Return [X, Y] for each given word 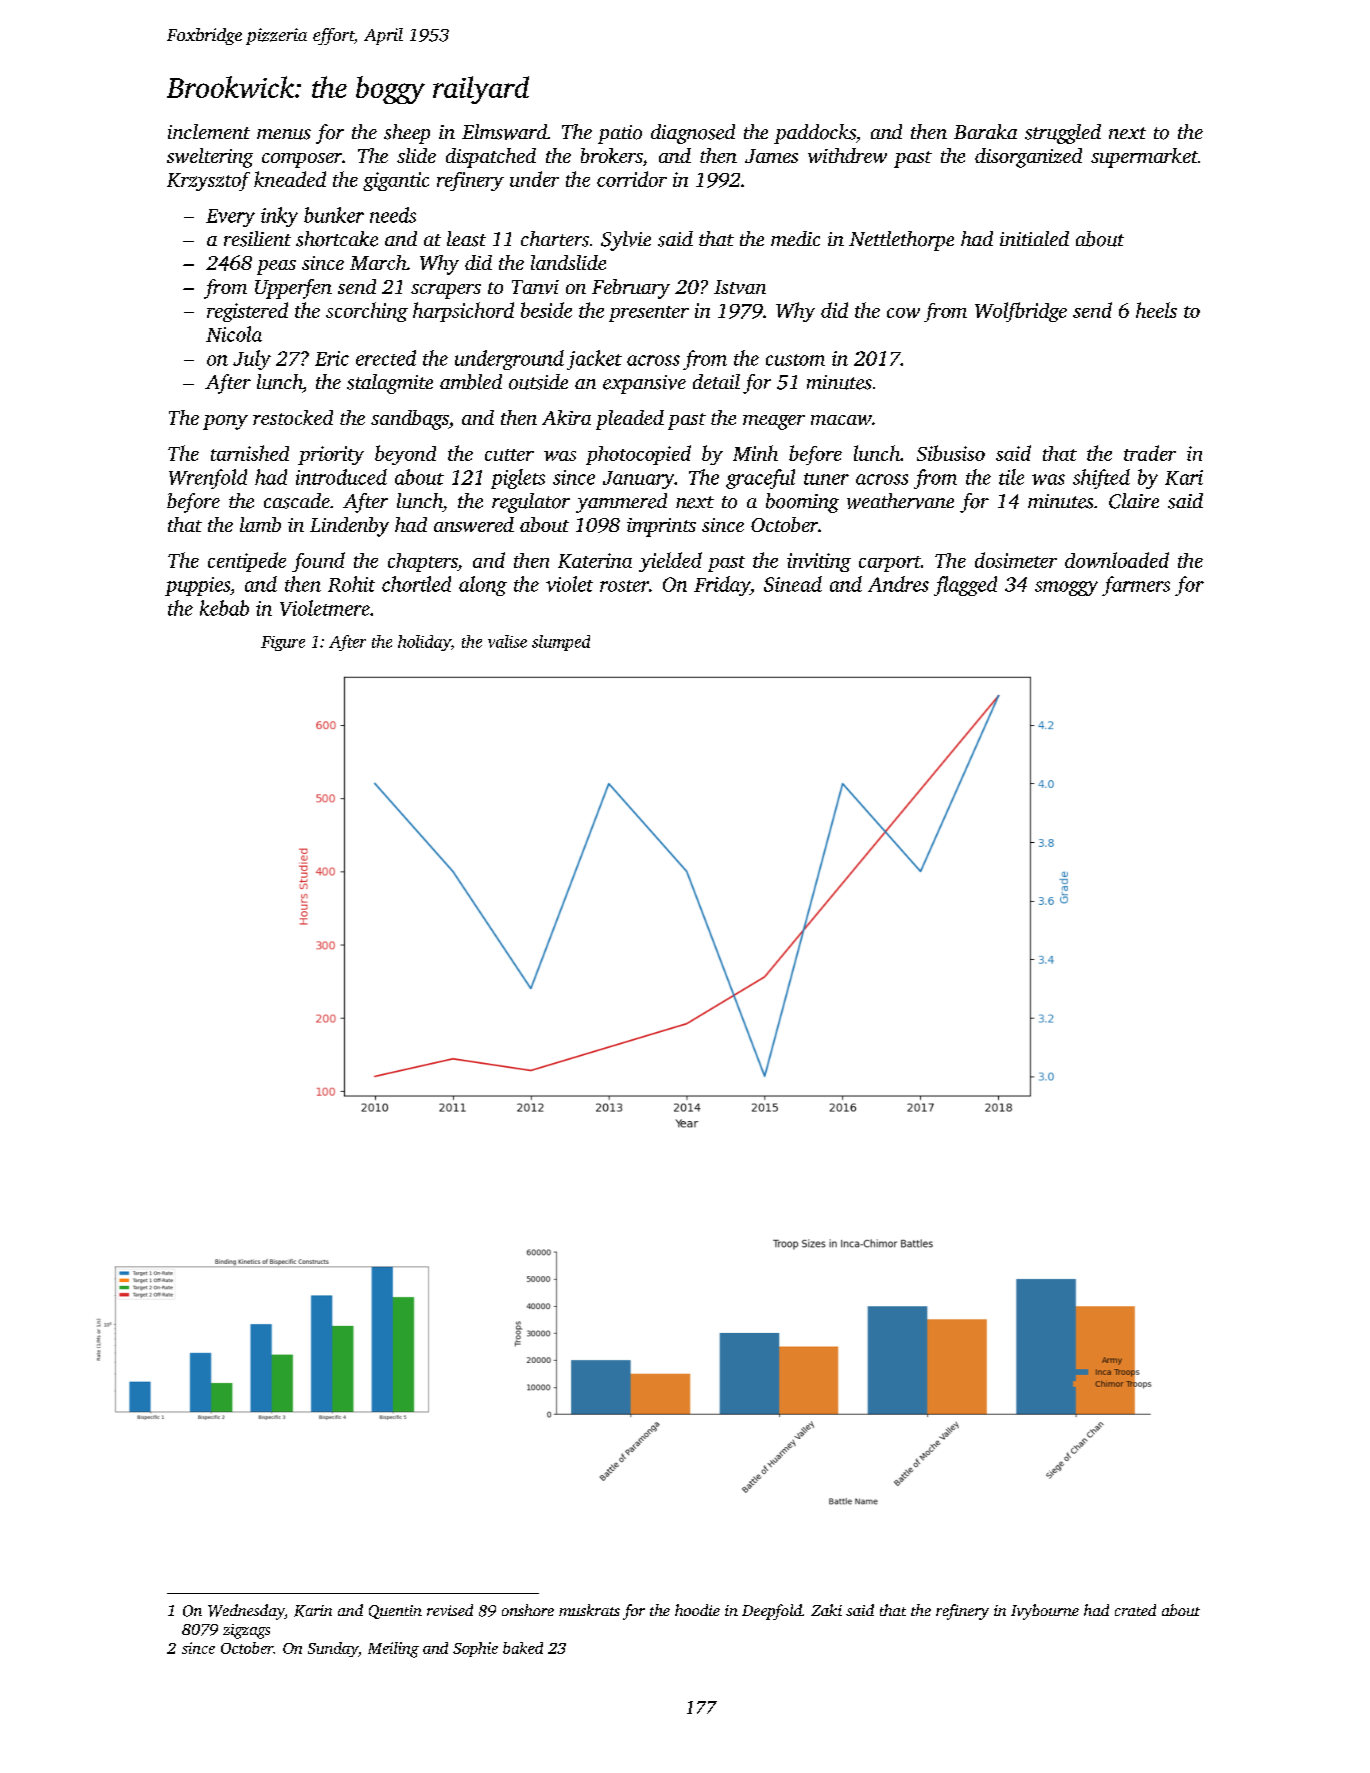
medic [795, 238]
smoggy [1066, 588]
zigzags [246, 1631]
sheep [407, 134]
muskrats [589, 1610]
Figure [283, 643]
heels [1156, 310]
